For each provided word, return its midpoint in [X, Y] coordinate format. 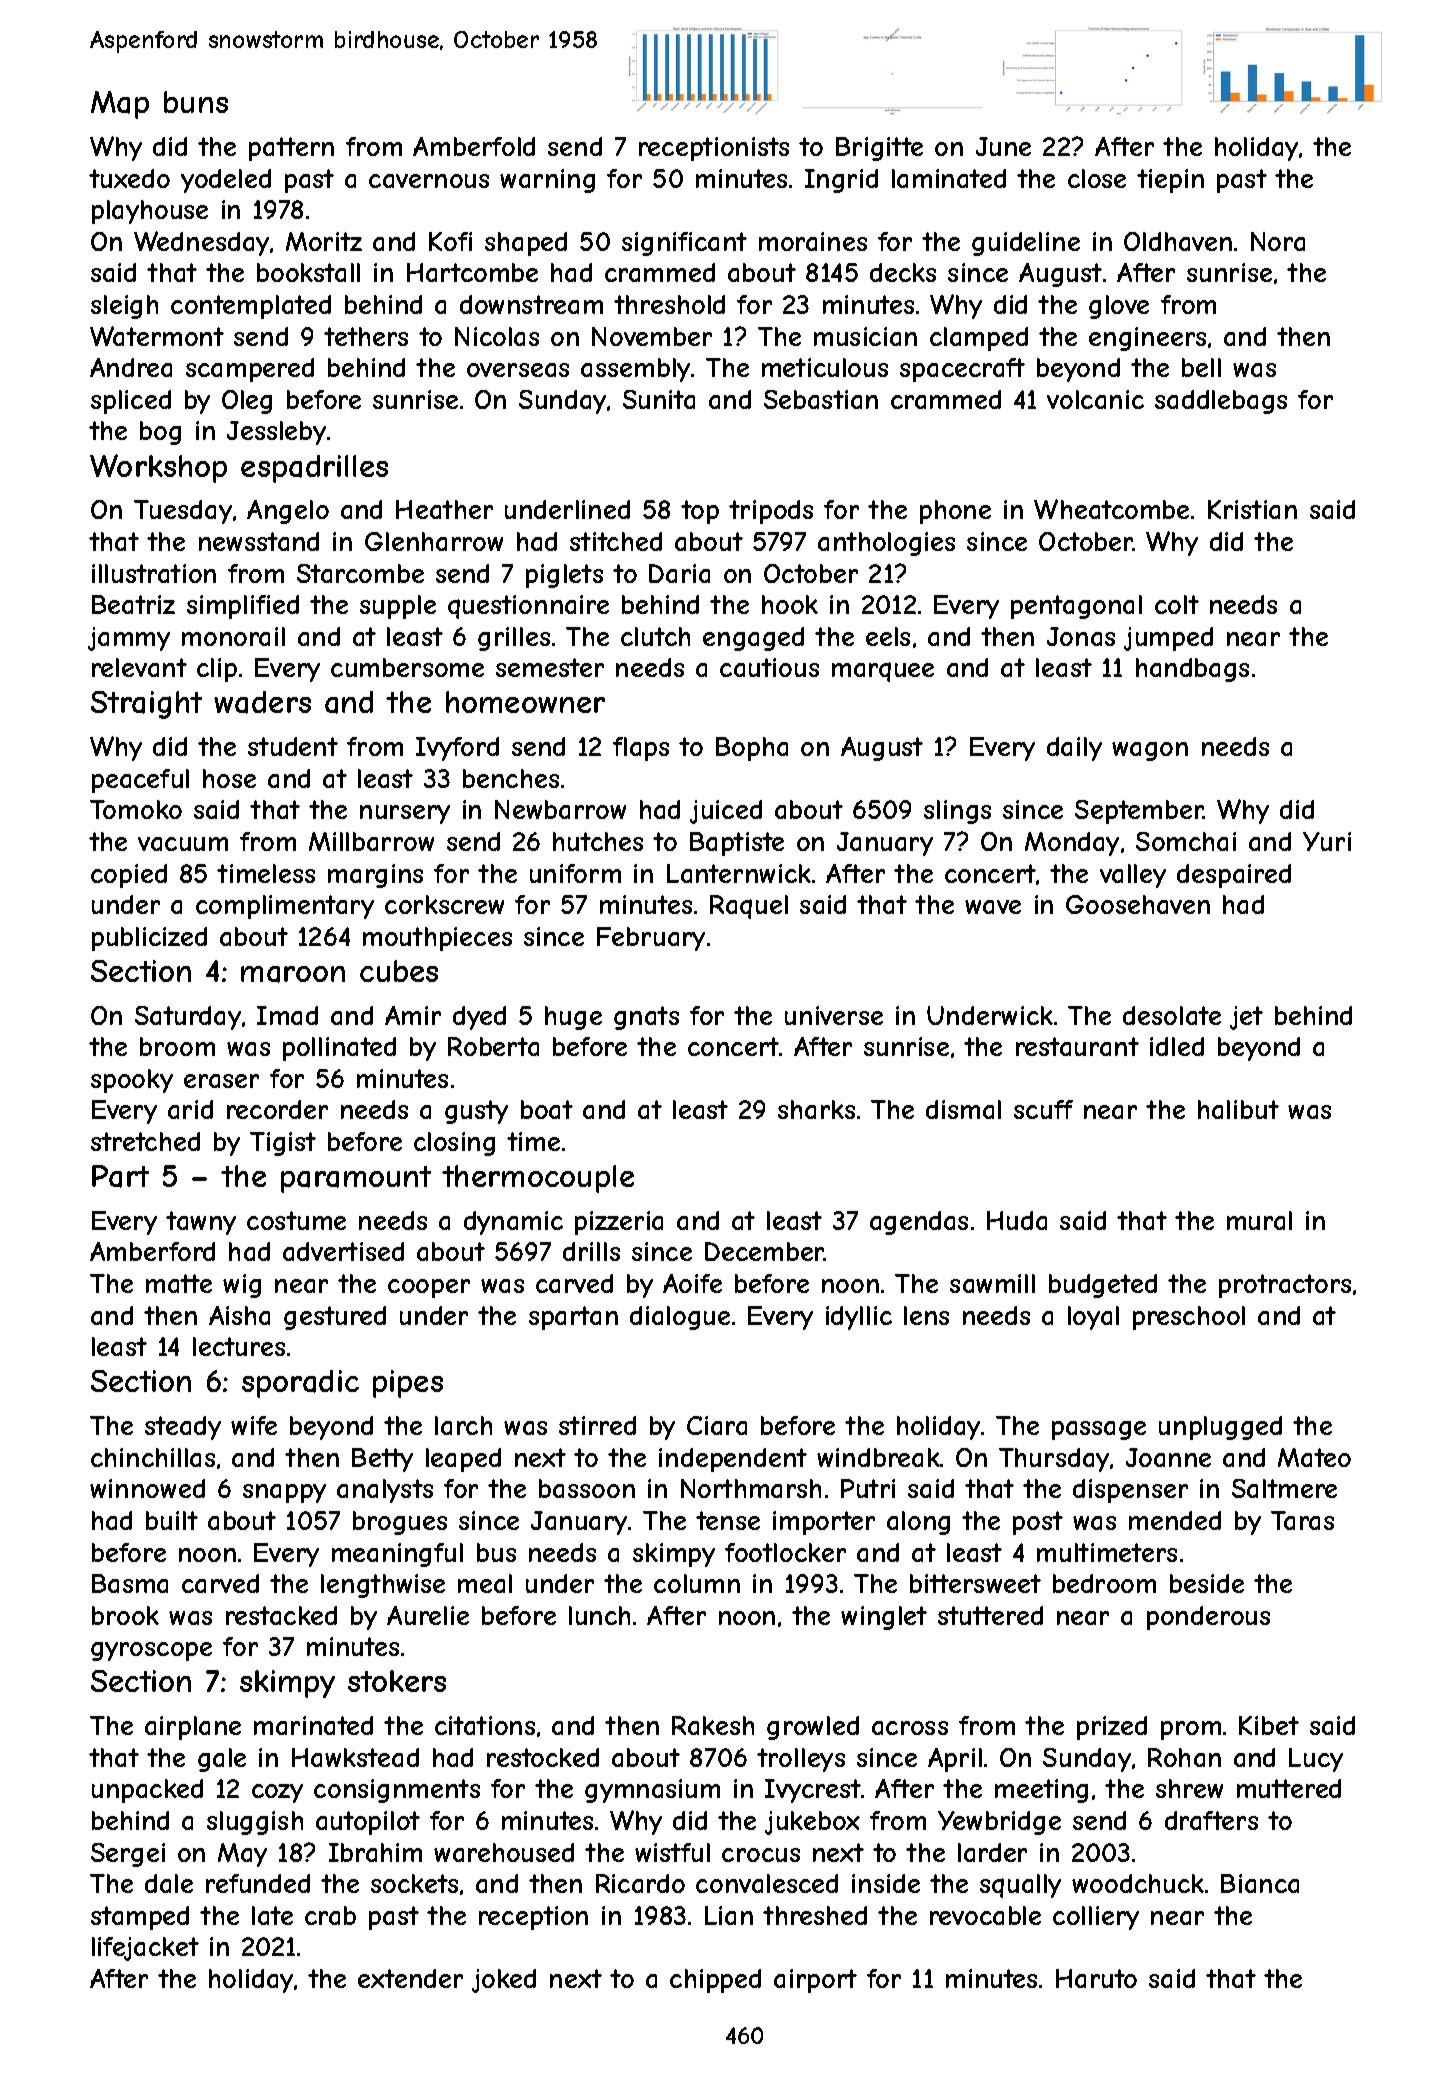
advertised [343, 1251]
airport [815, 1981]
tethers [366, 336]
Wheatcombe [1111, 509]
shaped [526, 244]
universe [834, 1015]
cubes [399, 971]
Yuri [1327, 841]
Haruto [1096, 1978]
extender [410, 1978]
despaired [1234, 876]
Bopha [752, 749]
